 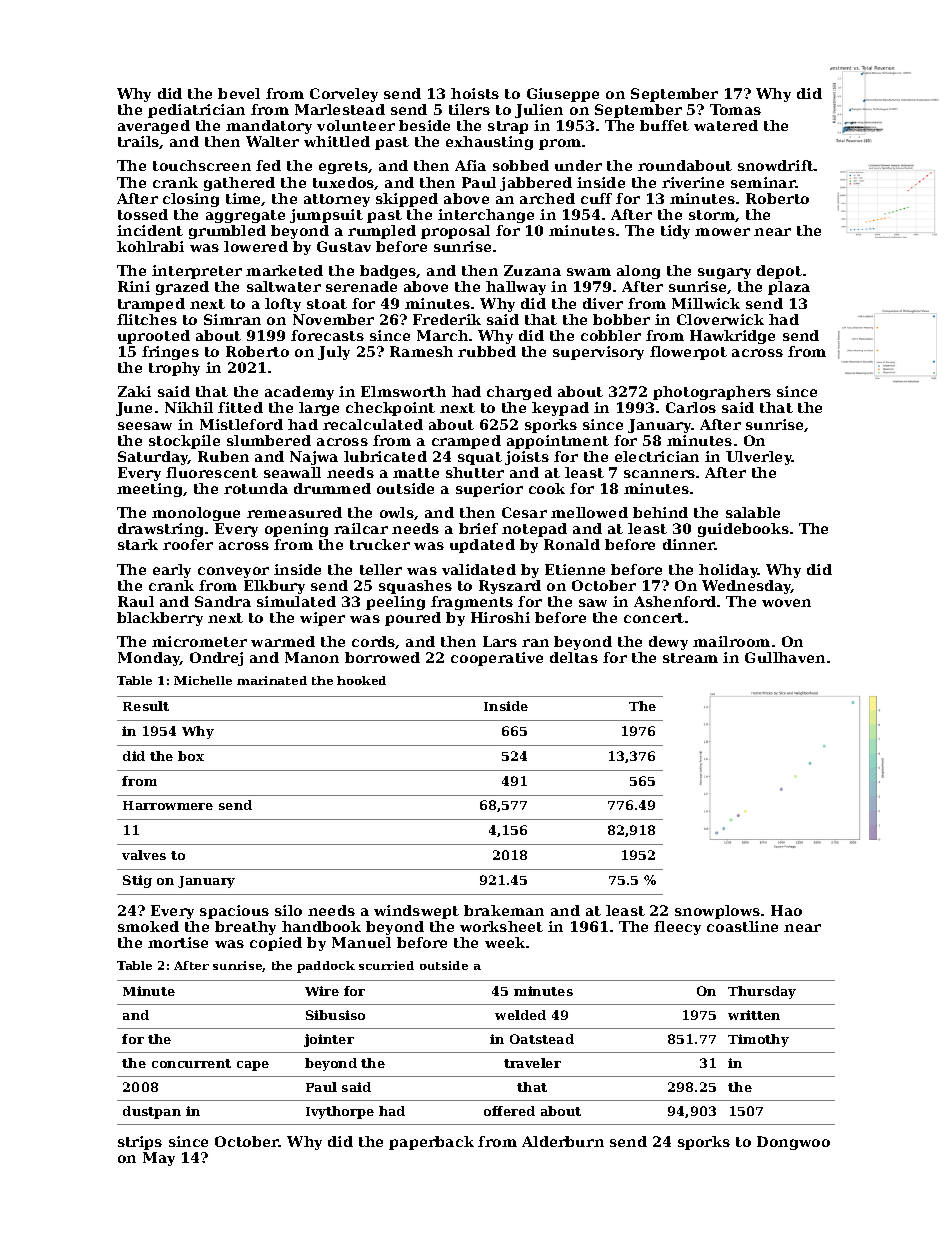 I want to click on copied, so click(x=276, y=944).
